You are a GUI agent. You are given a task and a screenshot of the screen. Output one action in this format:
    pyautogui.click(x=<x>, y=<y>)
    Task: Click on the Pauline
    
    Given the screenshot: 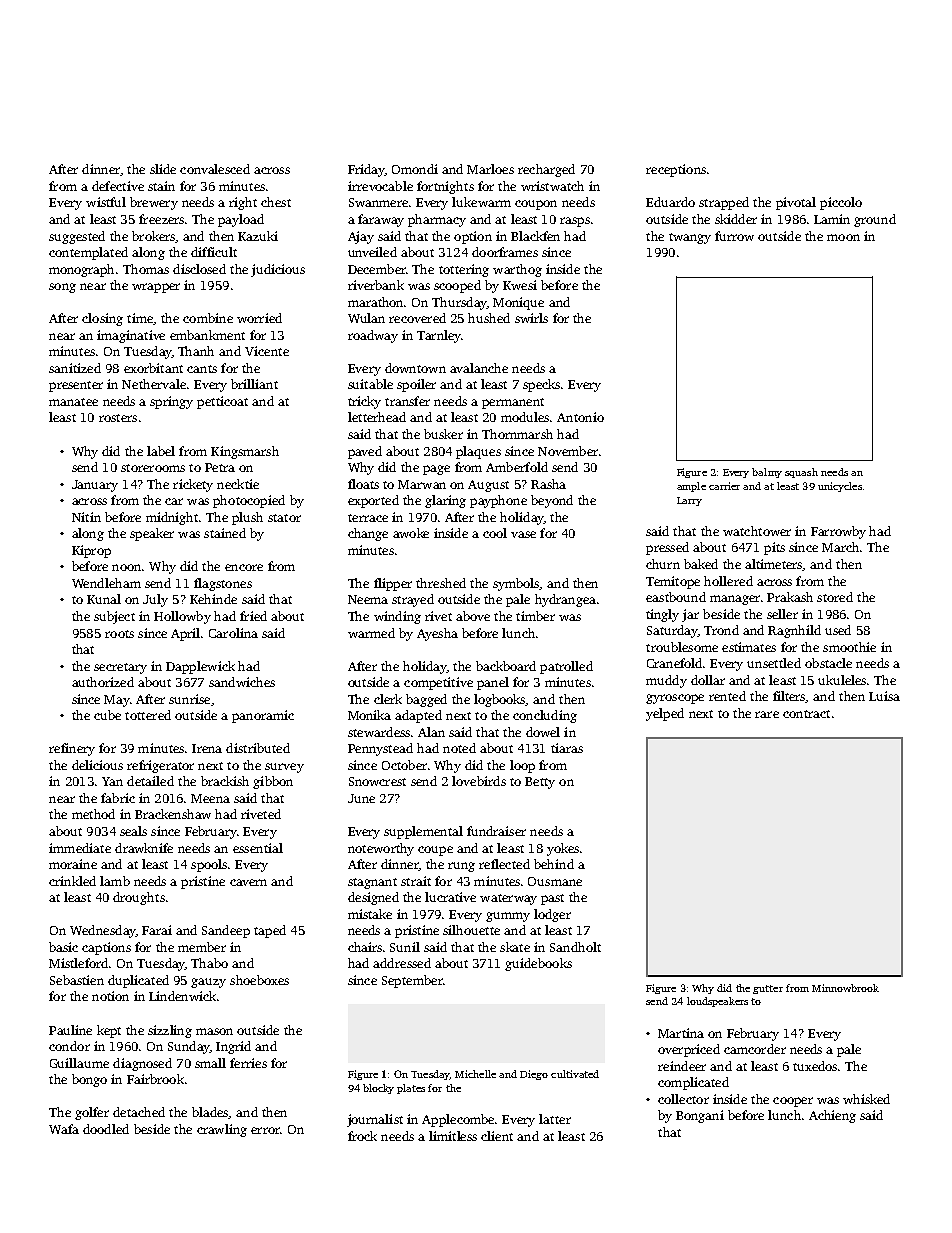 What is the action you would take?
    pyautogui.click(x=70, y=1030)
